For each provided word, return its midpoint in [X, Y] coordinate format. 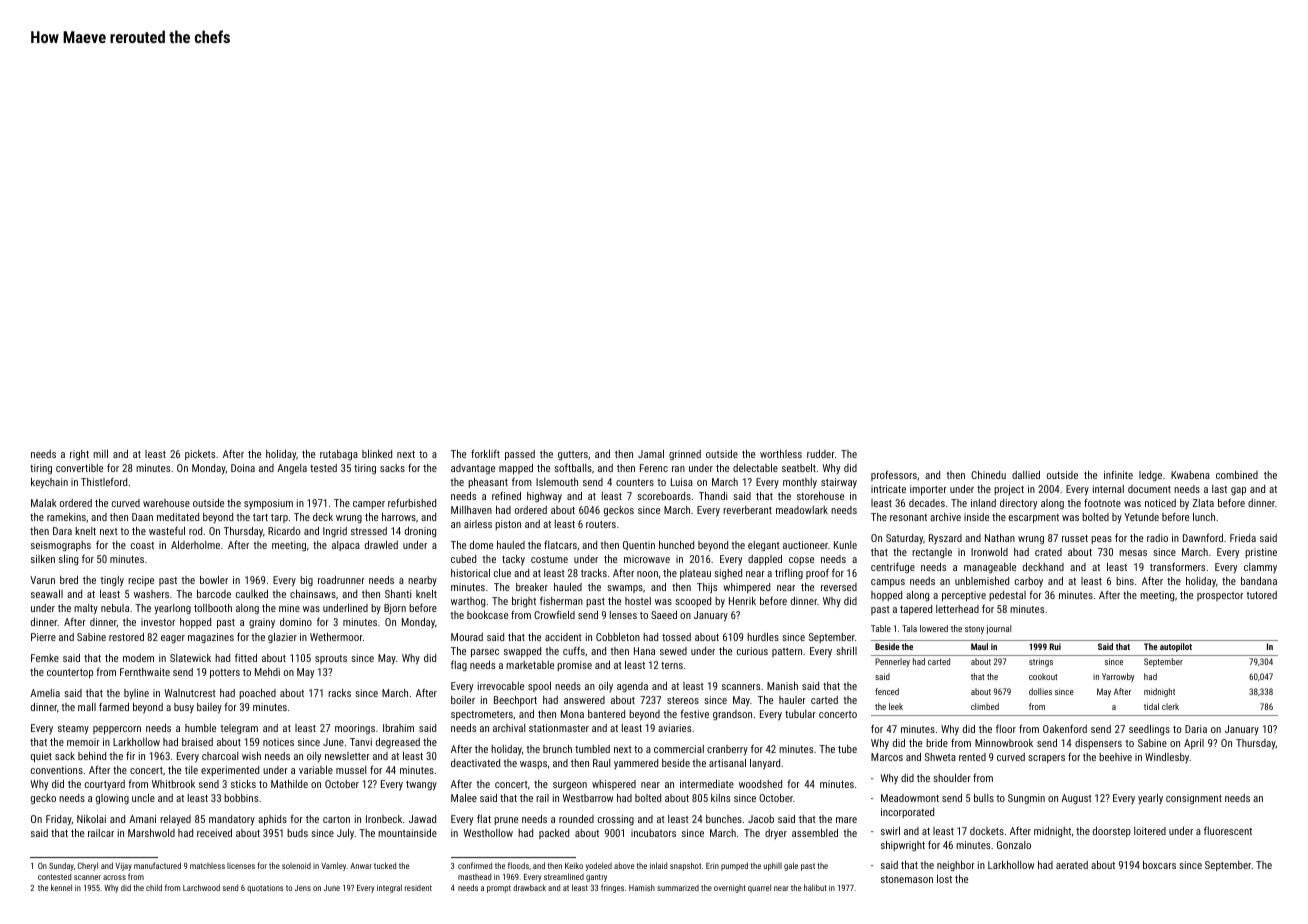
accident [563, 637]
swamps [625, 589]
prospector [1220, 596]
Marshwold [151, 833]
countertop [70, 673]
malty [86, 609]
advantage [473, 469]
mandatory [232, 820]
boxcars [1159, 865]
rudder [821, 454]
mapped [516, 469]
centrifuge [893, 567]
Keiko [574, 865]
